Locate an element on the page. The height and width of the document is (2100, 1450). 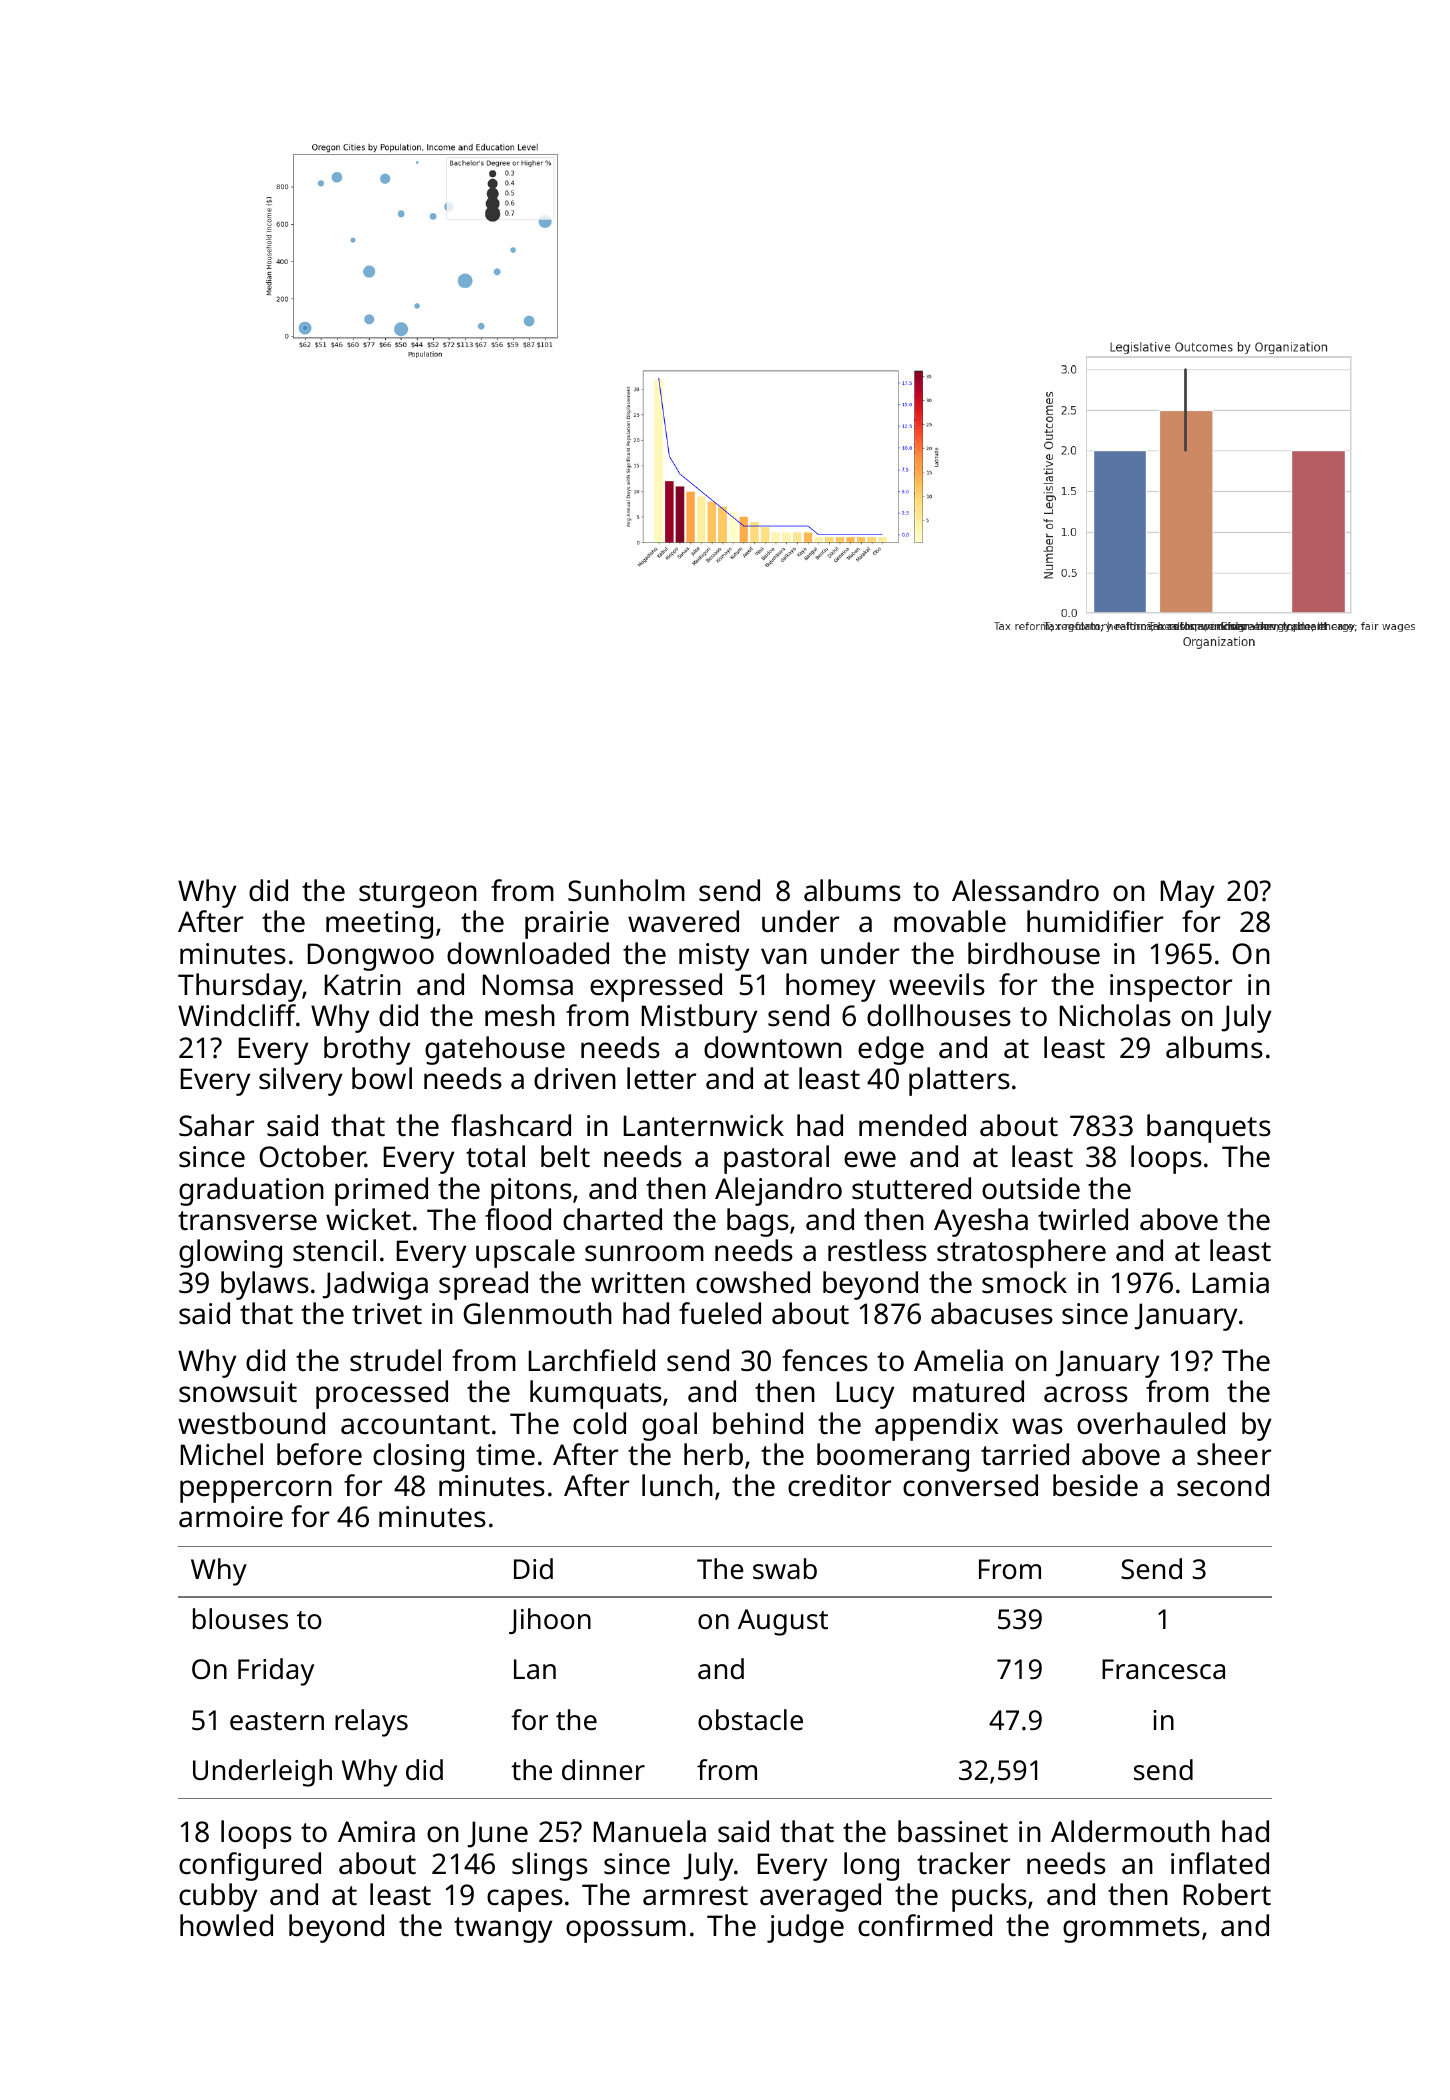
cubby is located at coordinates (218, 1897).
